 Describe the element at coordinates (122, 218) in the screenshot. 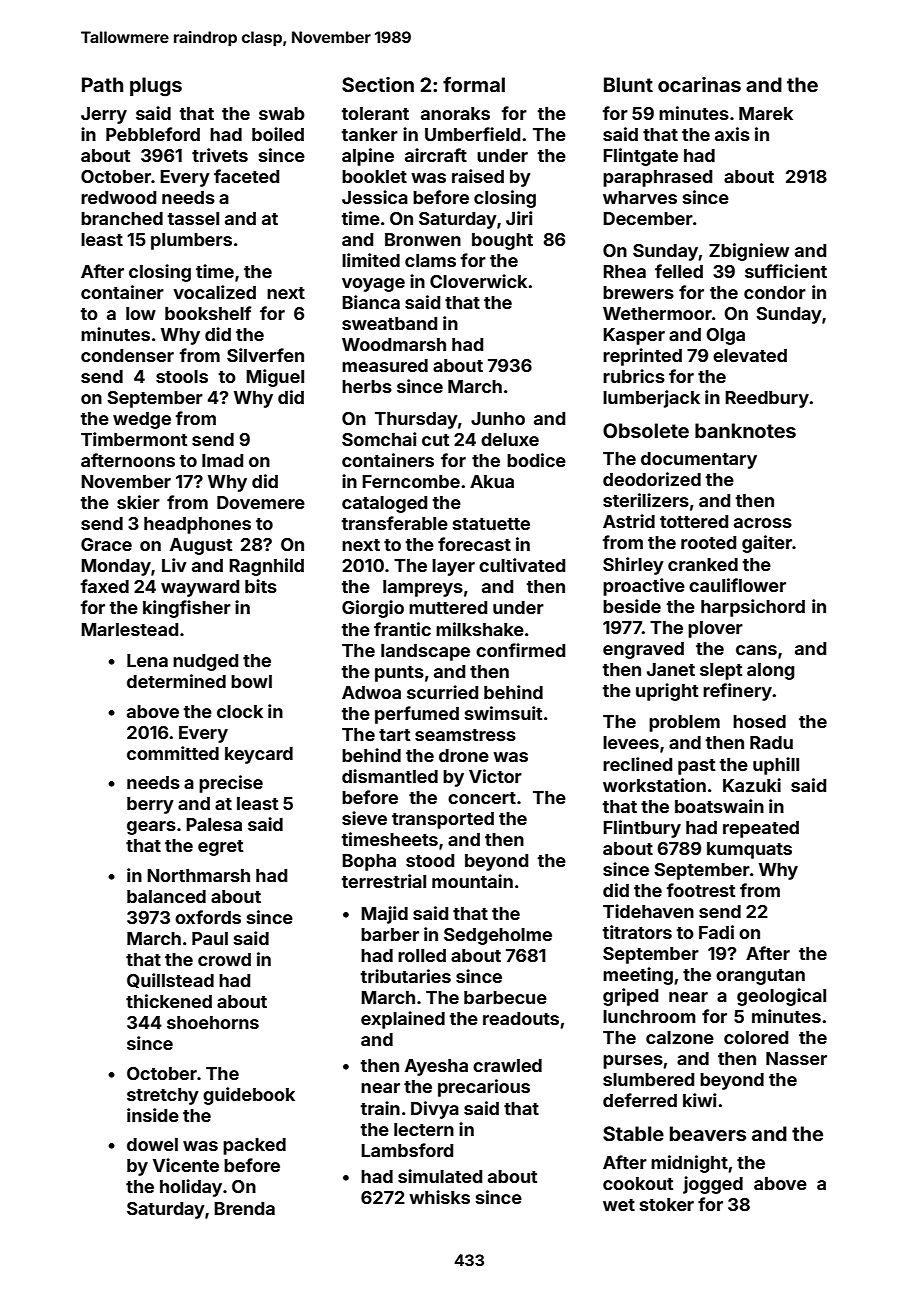

I see `branched` at that location.
